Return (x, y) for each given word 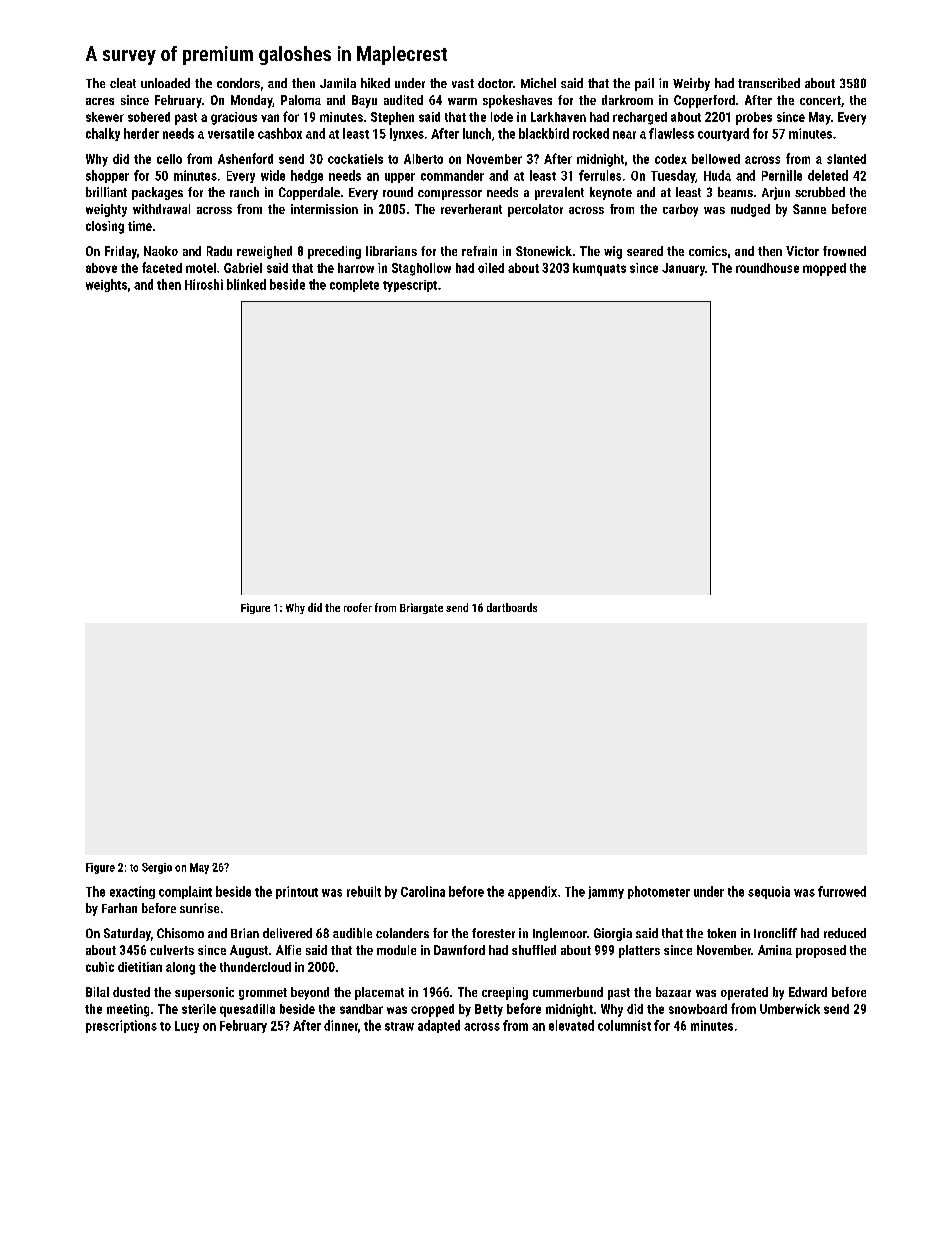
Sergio (157, 868)
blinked (246, 284)
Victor (802, 251)
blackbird (544, 133)
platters (639, 951)
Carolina (423, 891)
